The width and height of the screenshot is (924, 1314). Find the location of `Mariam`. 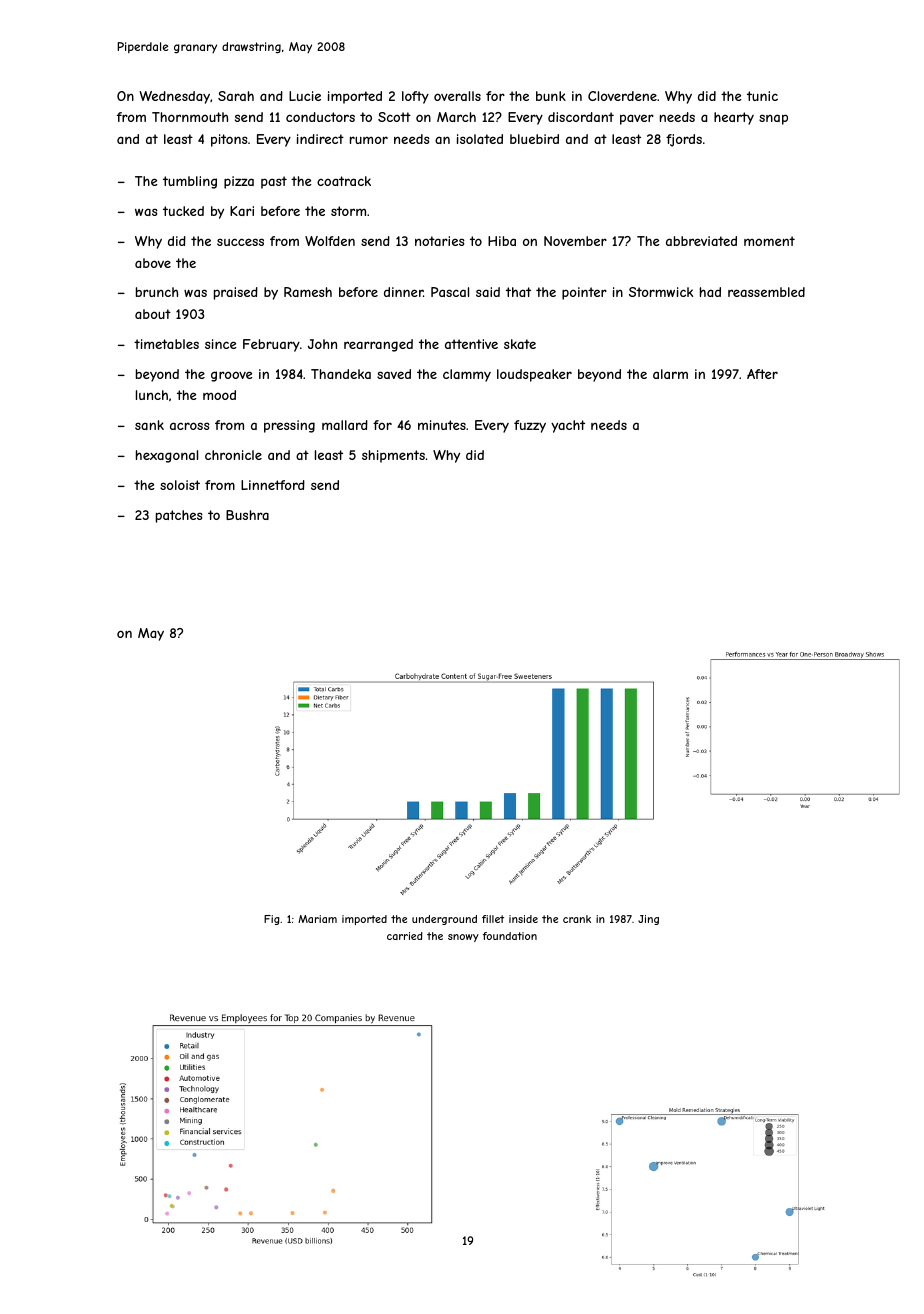

Mariam is located at coordinates (317, 919).
